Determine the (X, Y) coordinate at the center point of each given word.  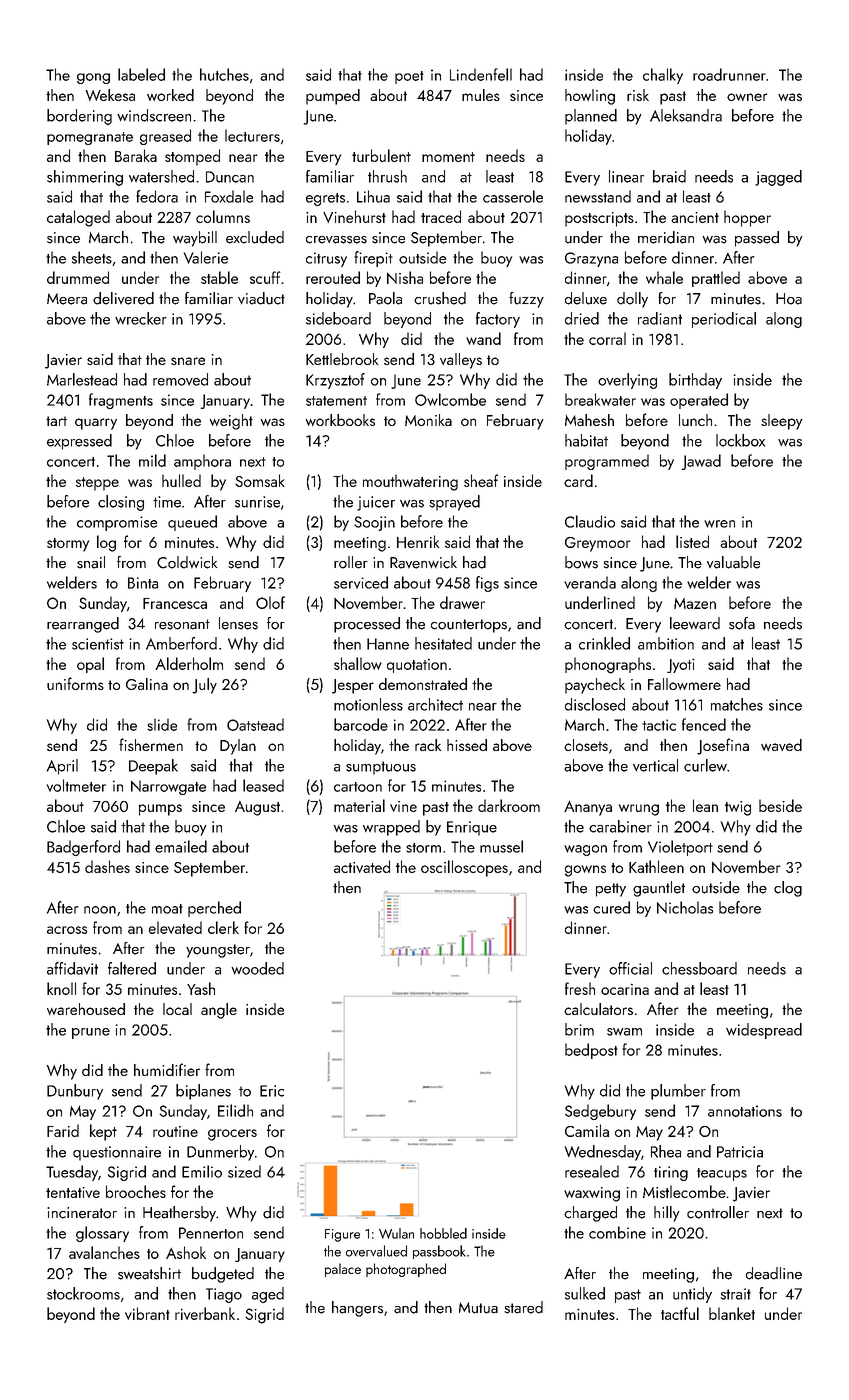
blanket (732, 1313)
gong (93, 78)
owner (747, 97)
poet (409, 77)
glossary (102, 1234)
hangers (357, 1309)
